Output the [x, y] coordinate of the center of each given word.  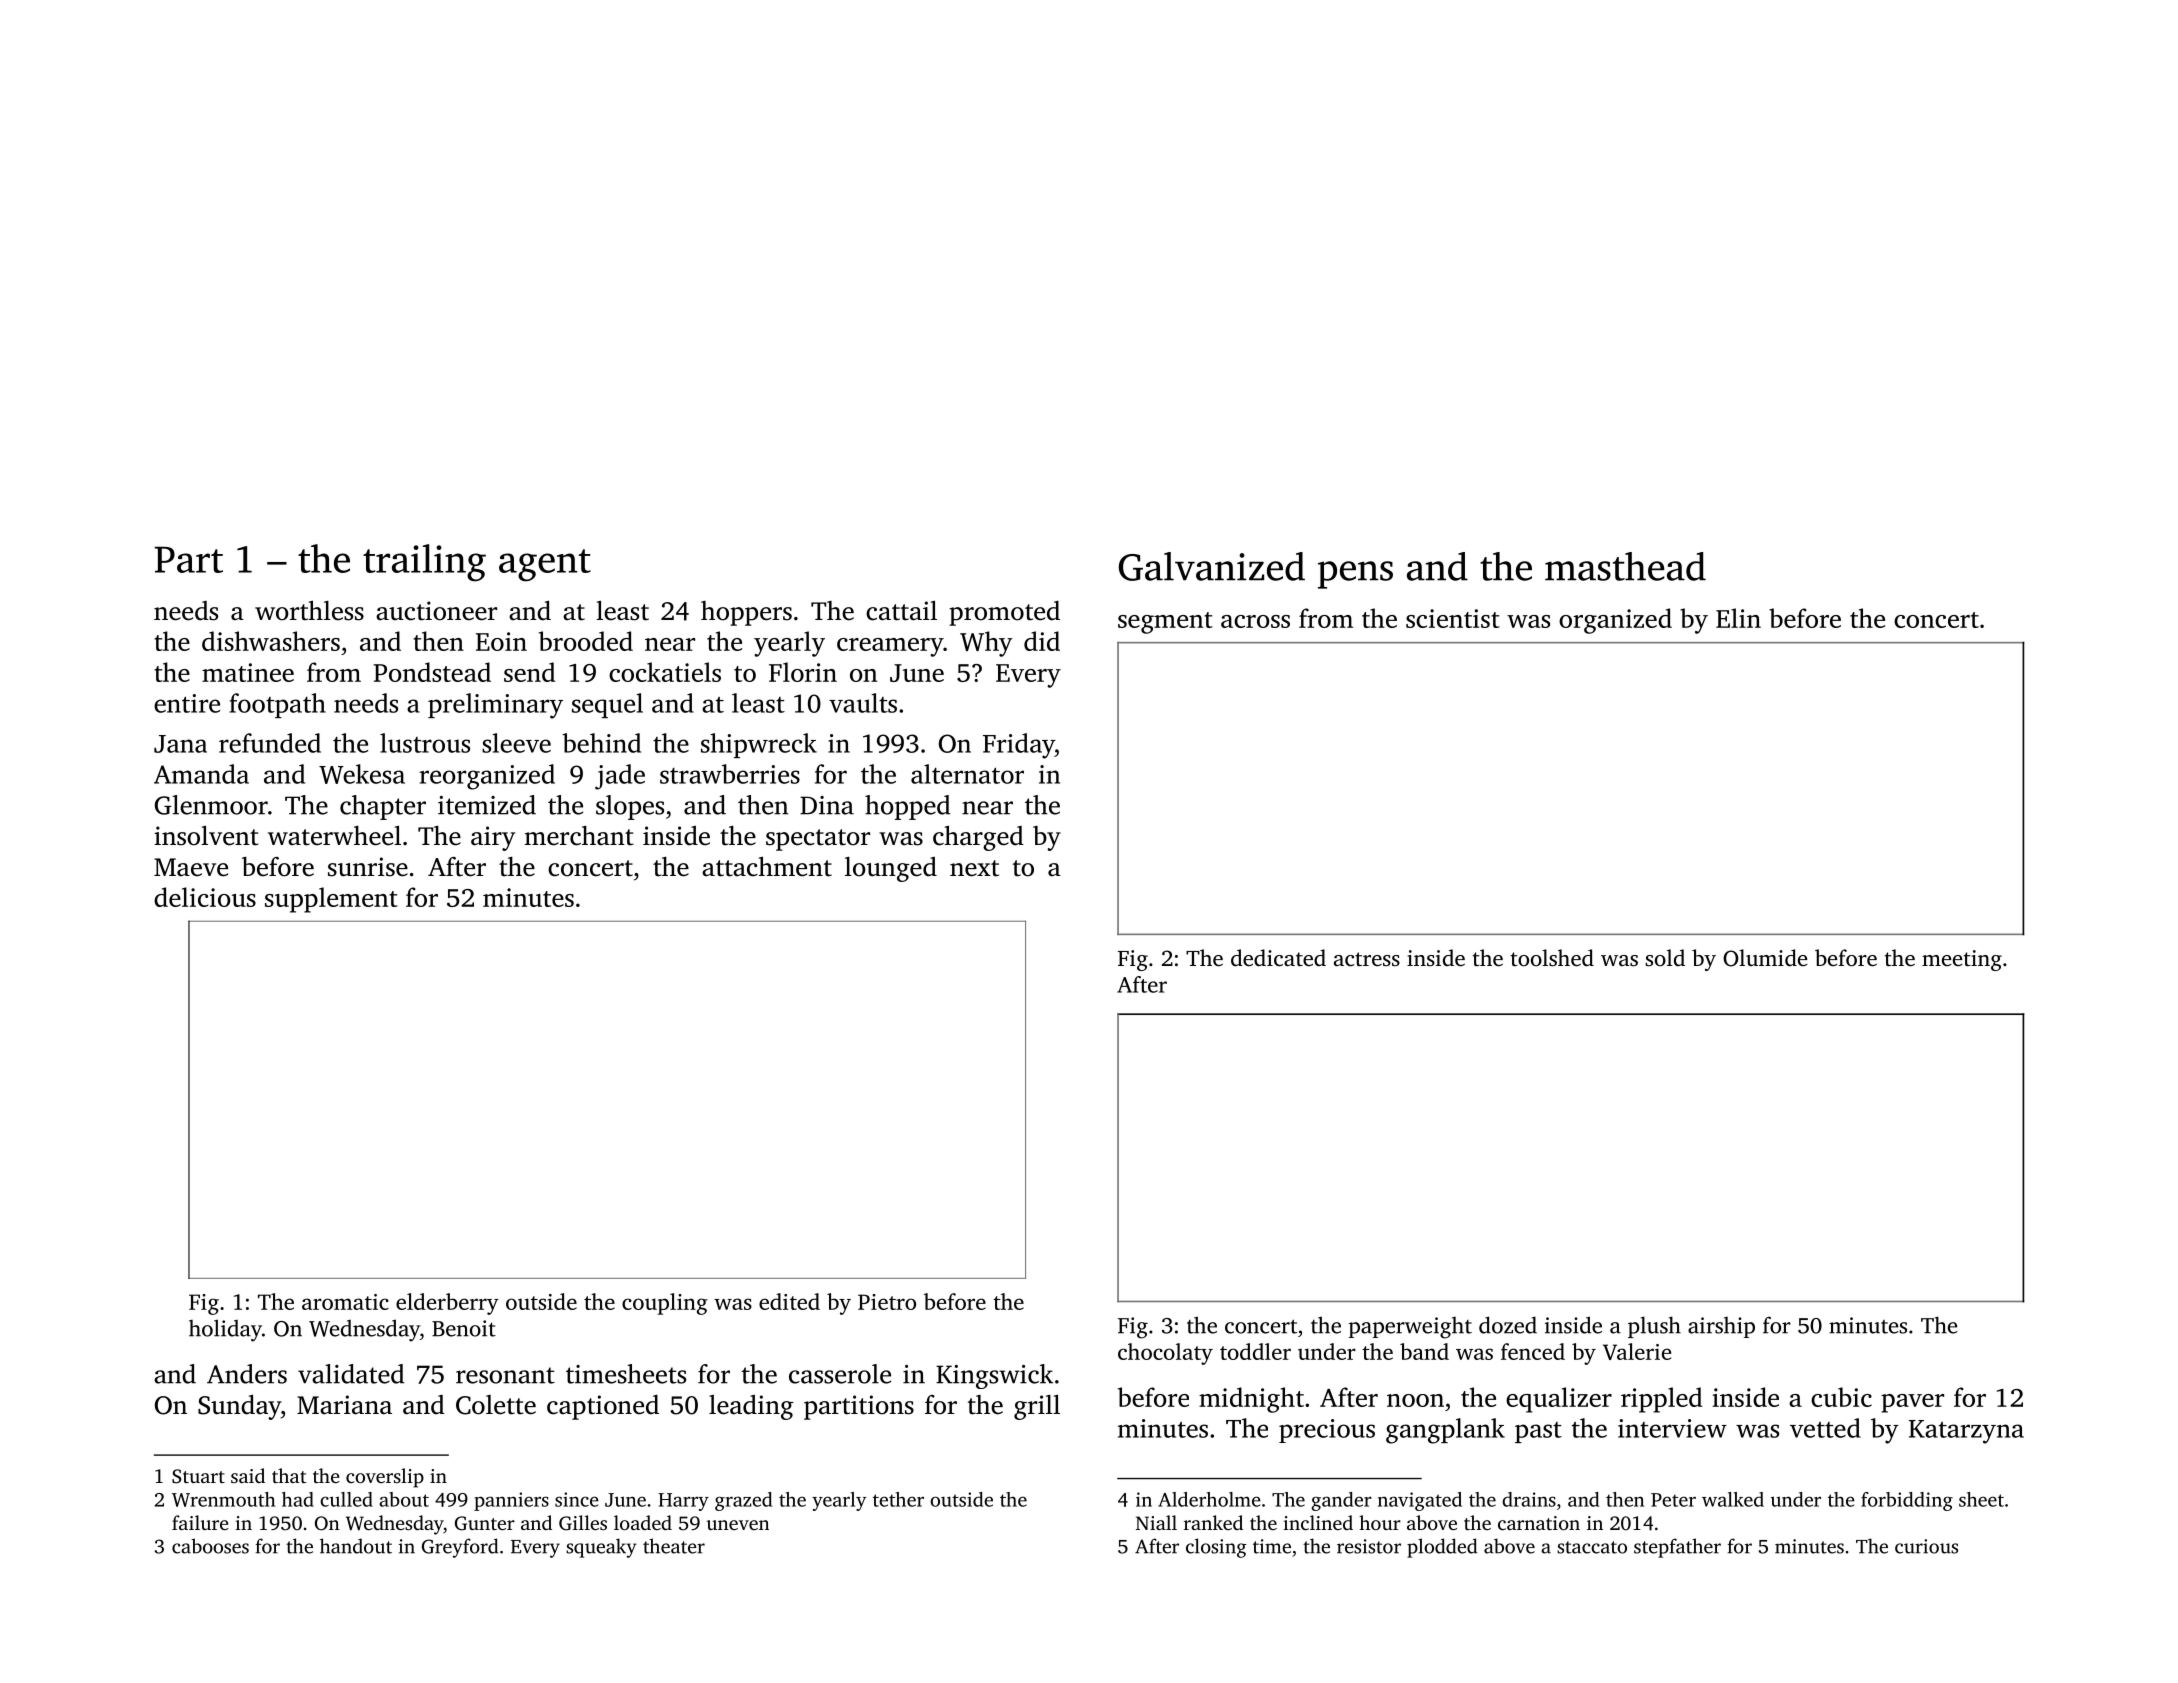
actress [1367, 959]
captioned [603, 1407]
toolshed [1552, 958]
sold [1665, 957]
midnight [1251, 1400]
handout [356, 1546]
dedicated [1278, 958]
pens [1355, 575]
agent [545, 565]
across [1255, 621]
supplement [331, 900]
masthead [1625, 566]
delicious [205, 897]
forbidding [1907, 1501]
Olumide [1765, 958]
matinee [248, 672]
